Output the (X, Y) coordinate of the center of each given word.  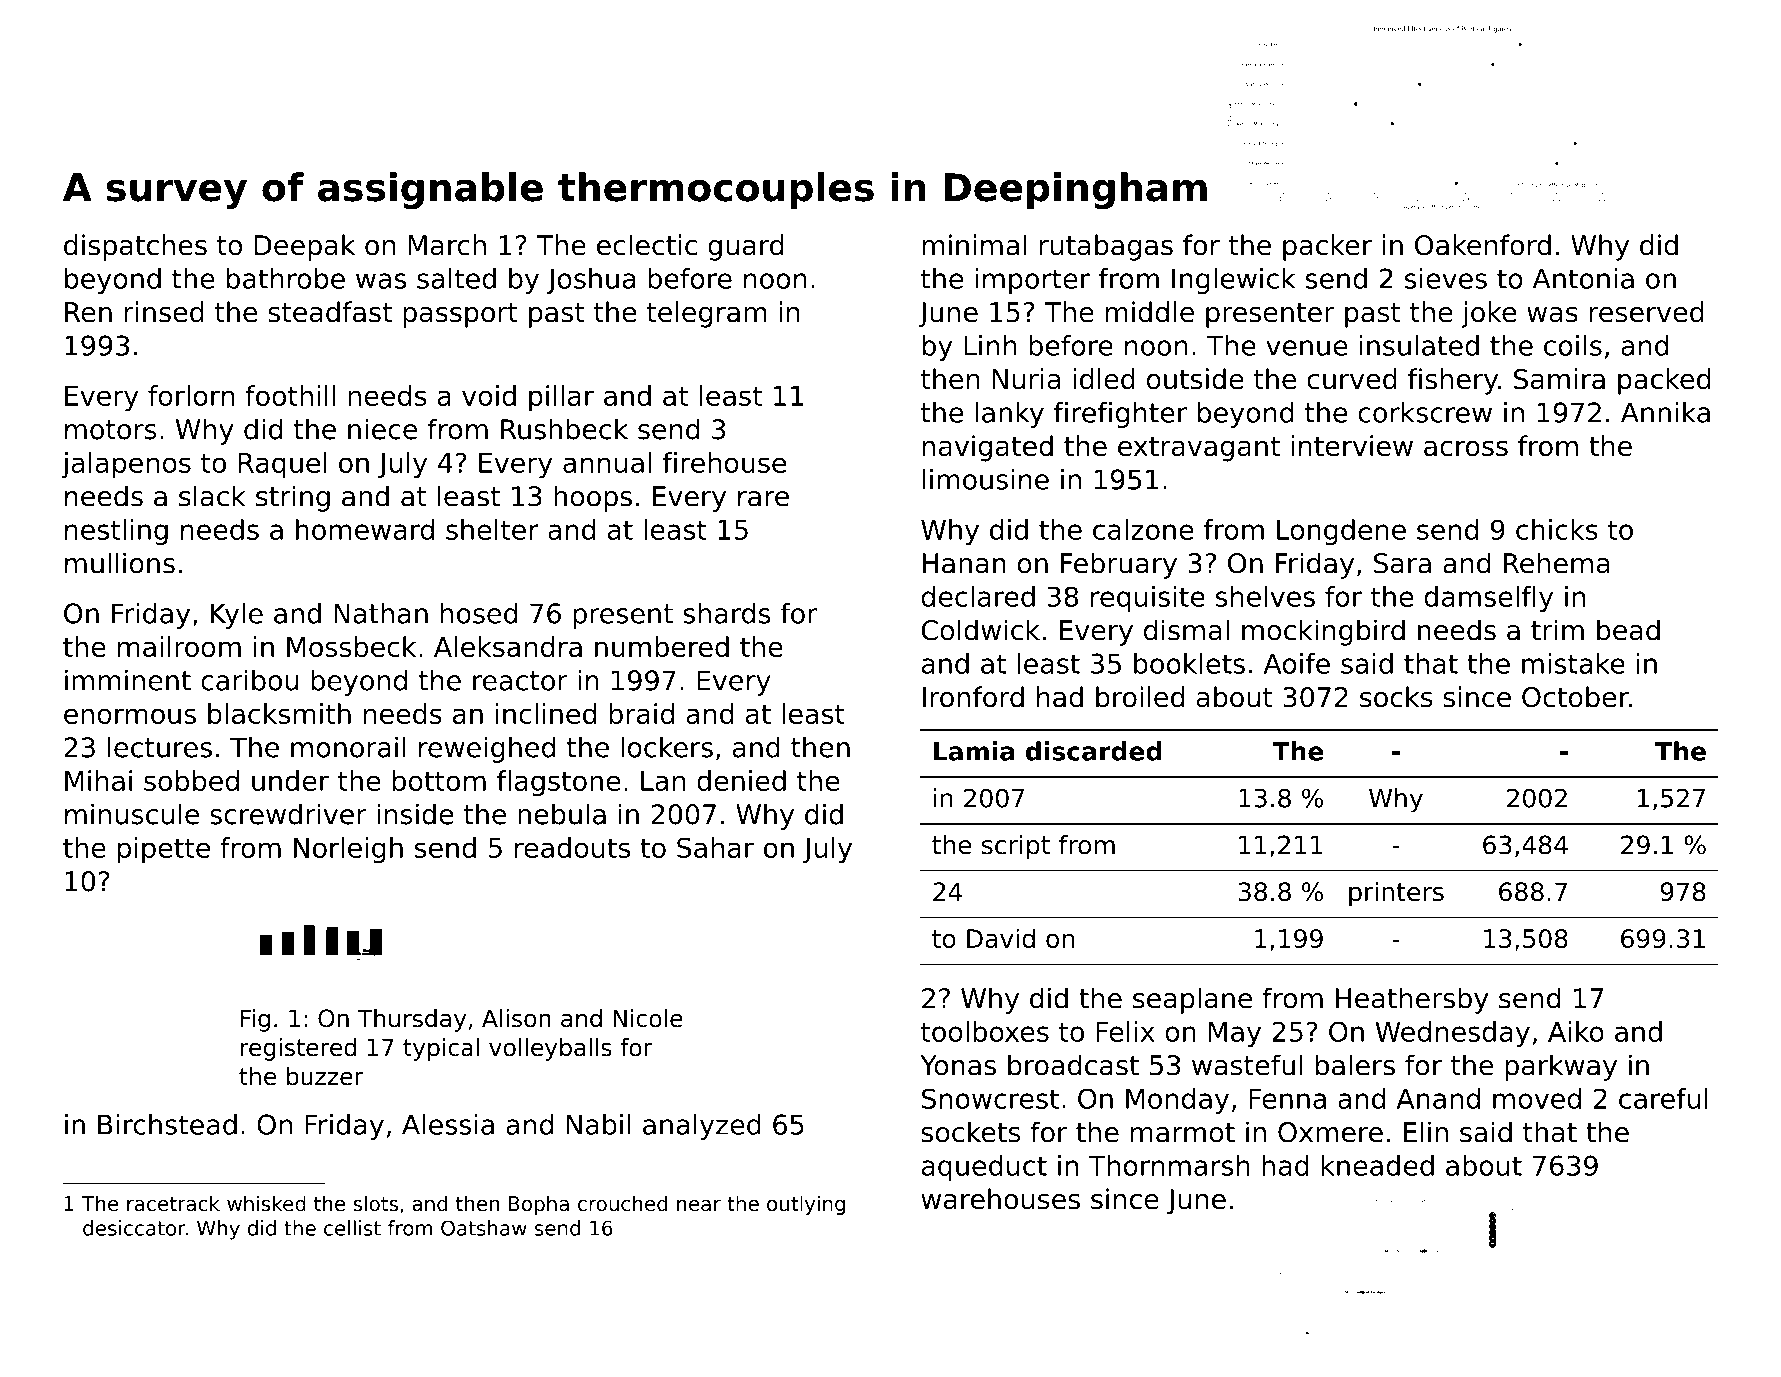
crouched (622, 1203)
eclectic (647, 245)
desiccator (134, 1228)
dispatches (135, 247)
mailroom (179, 646)
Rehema (1557, 563)
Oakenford (1483, 245)
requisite (1148, 599)
